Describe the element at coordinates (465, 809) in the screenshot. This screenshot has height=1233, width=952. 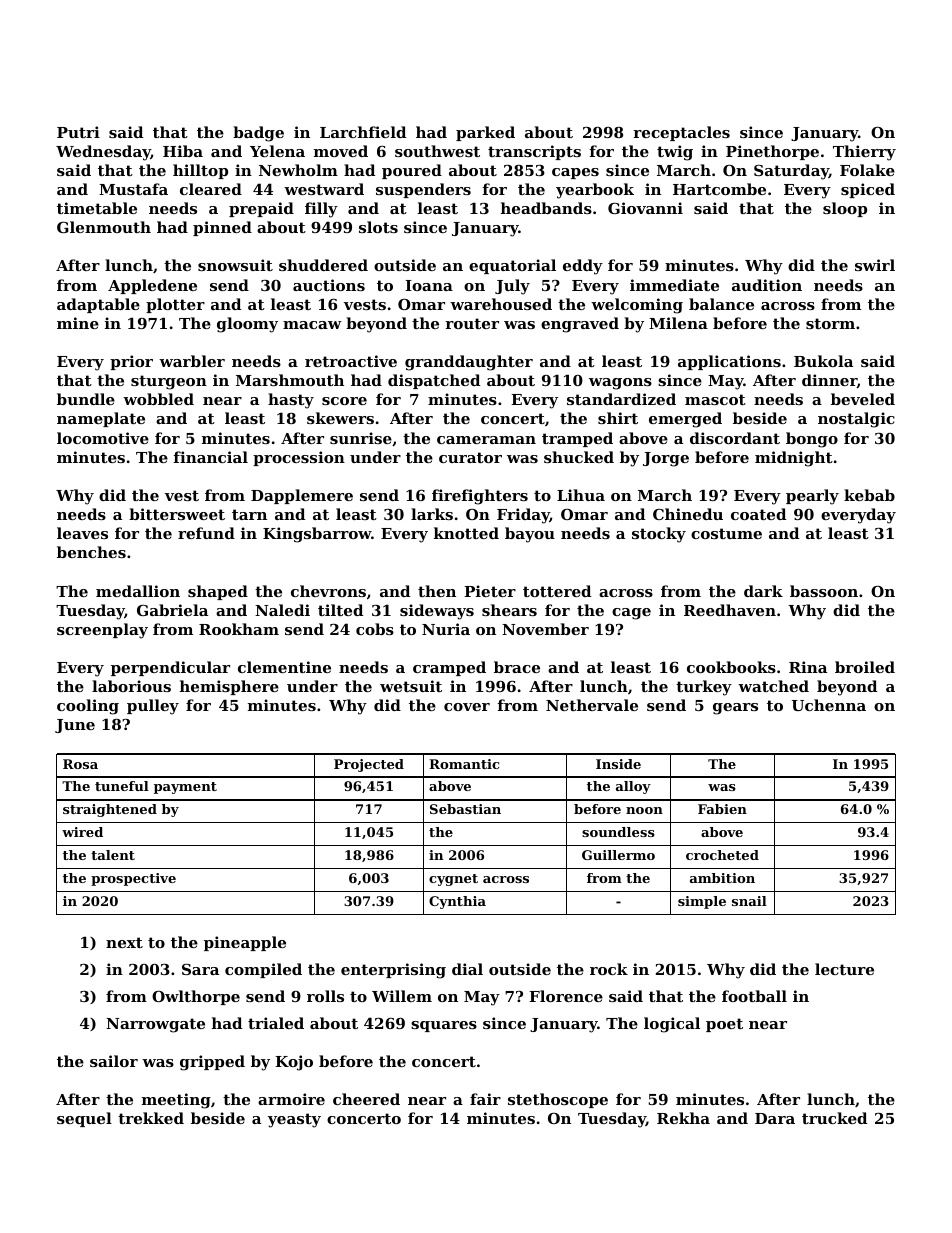
I see `Sebastian` at that location.
